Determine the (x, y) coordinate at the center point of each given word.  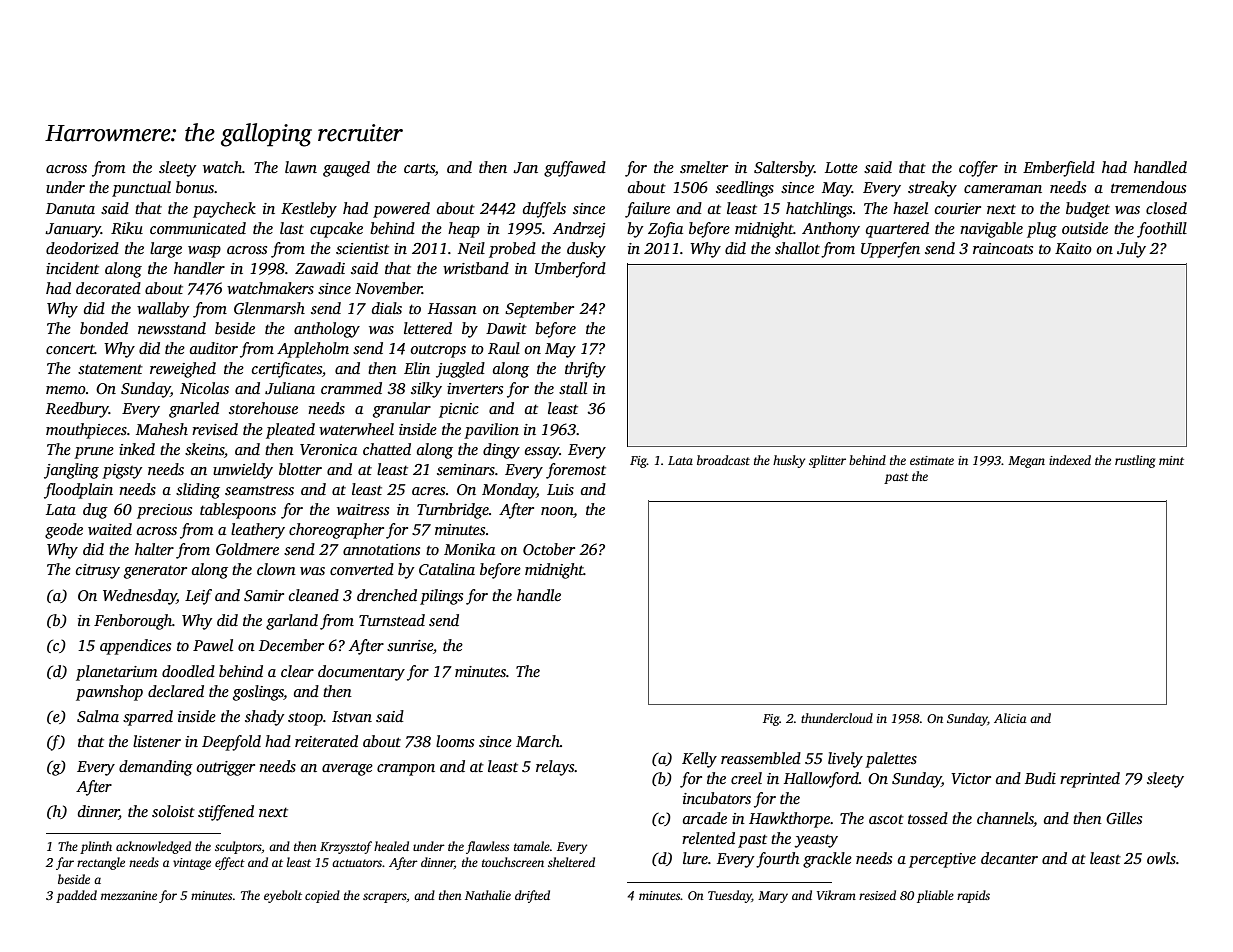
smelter (704, 167)
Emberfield (1059, 169)
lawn (301, 167)
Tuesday (730, 896)
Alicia (1010, 718)
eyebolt (283, 896)
